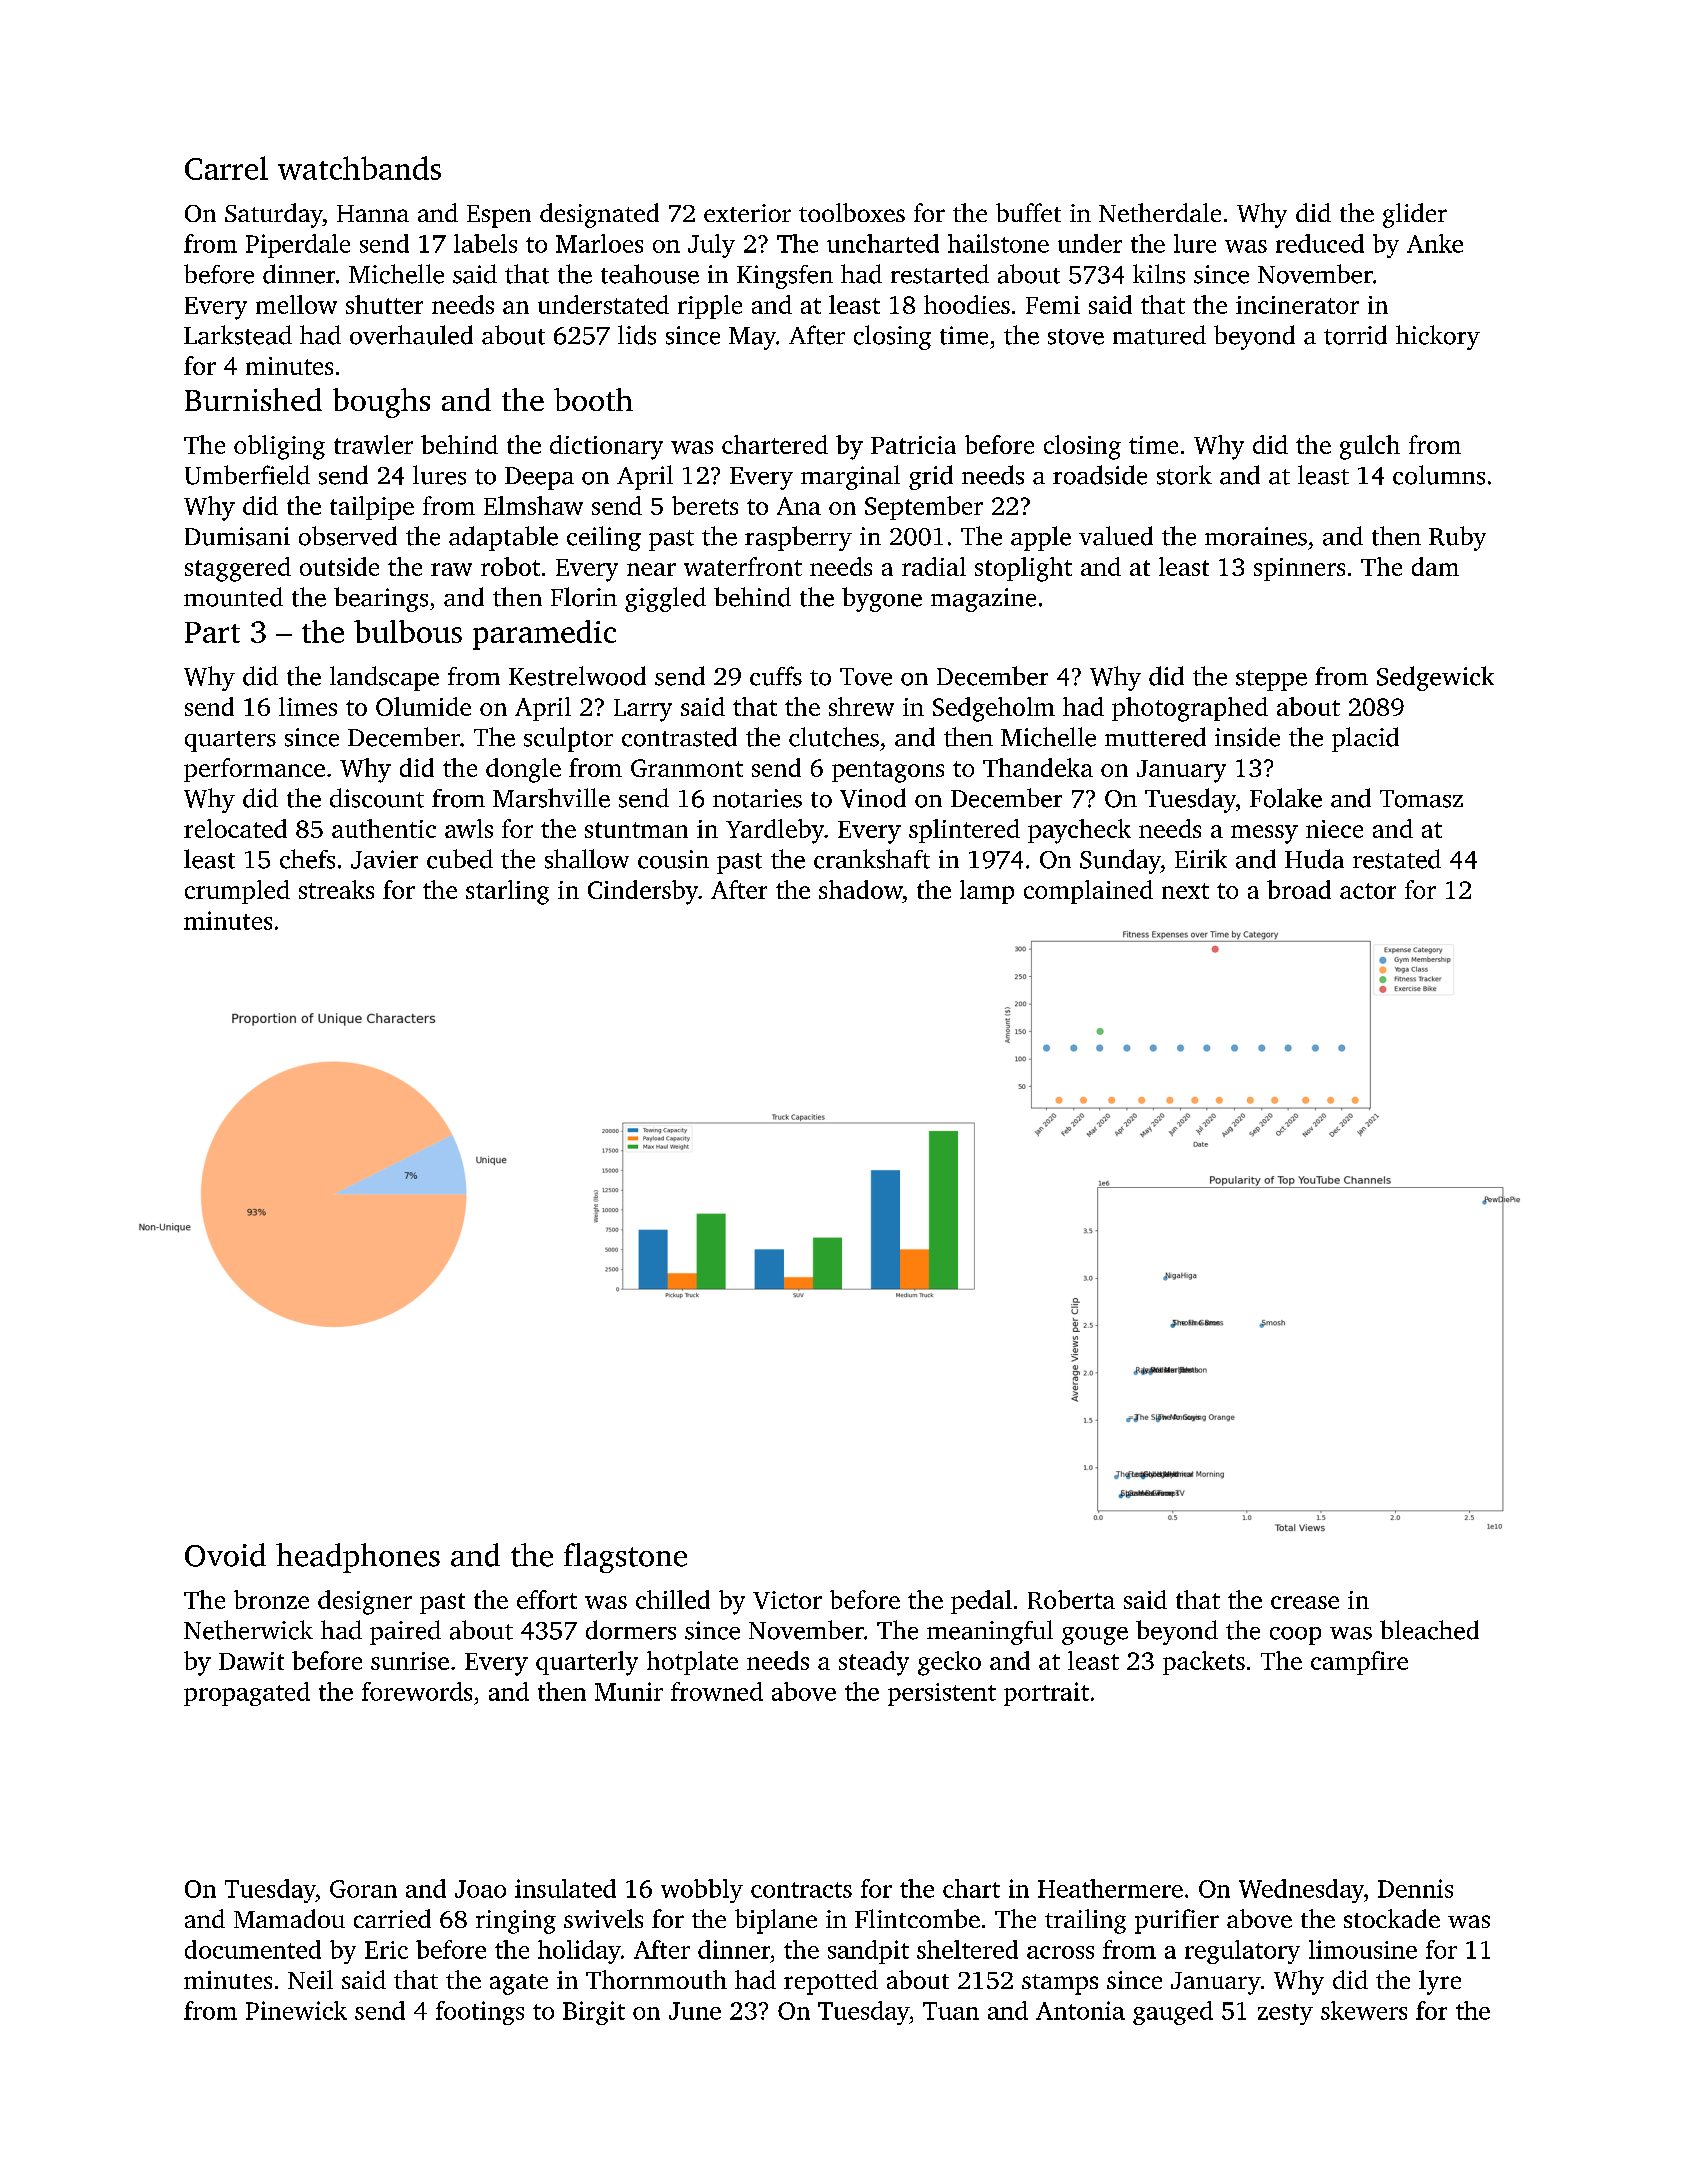 This image has width=1683, height=2178. Describe the element at coordinates (336, 889) in the image. I see `streaks` at that location.
